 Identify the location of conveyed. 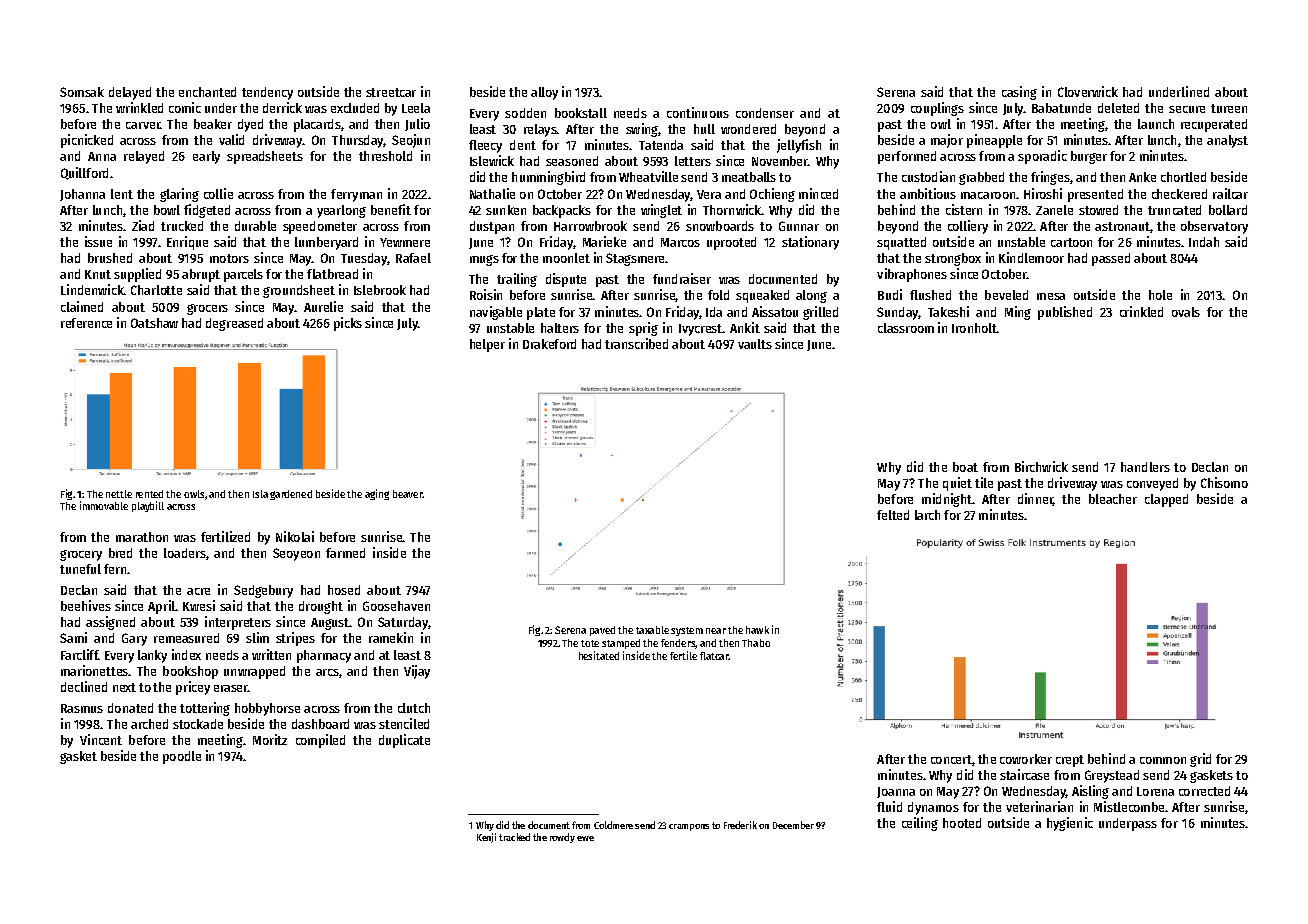
(1152, 484).
